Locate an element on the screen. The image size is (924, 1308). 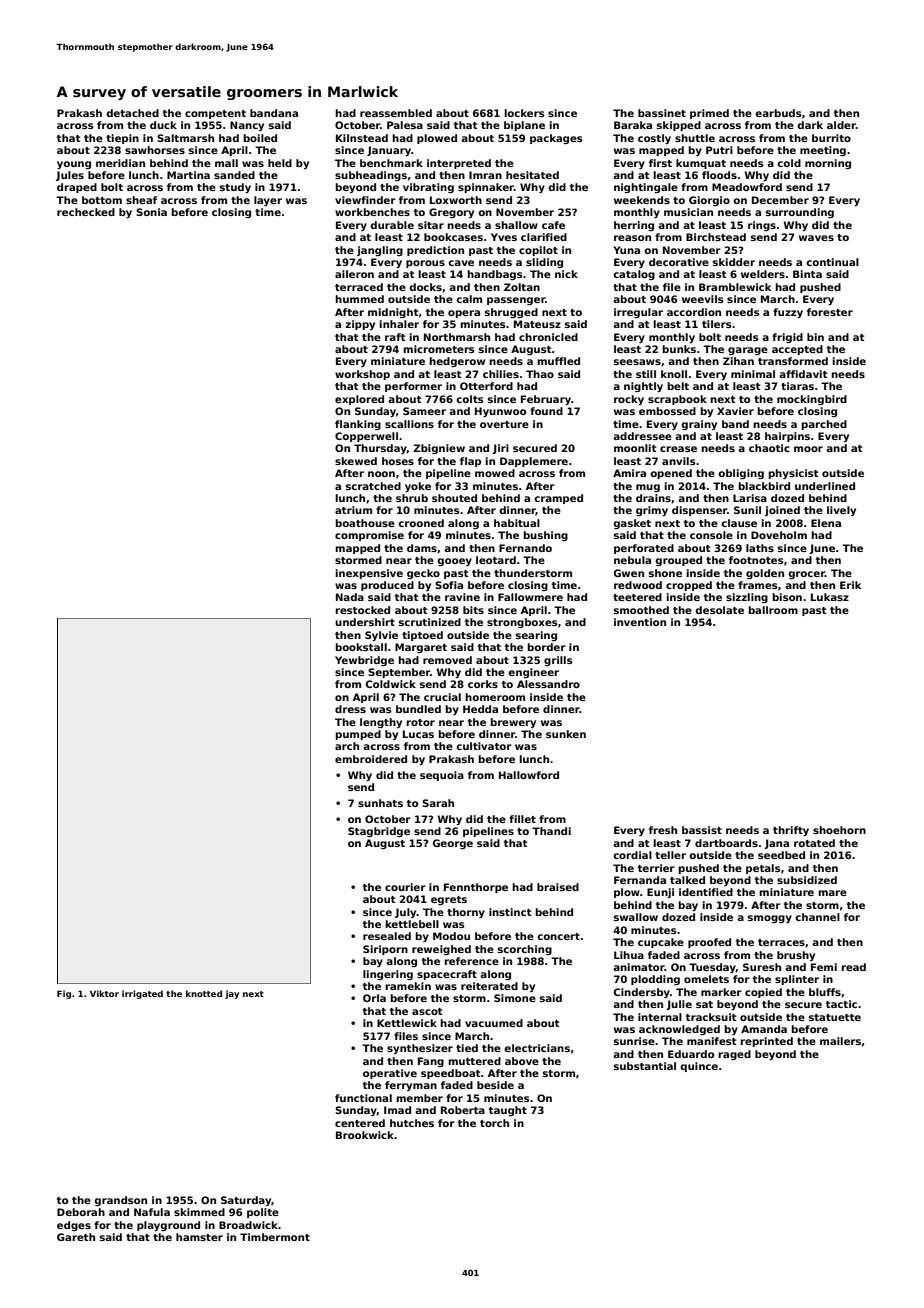
shoehorn is located at coordinates (839, 830).
